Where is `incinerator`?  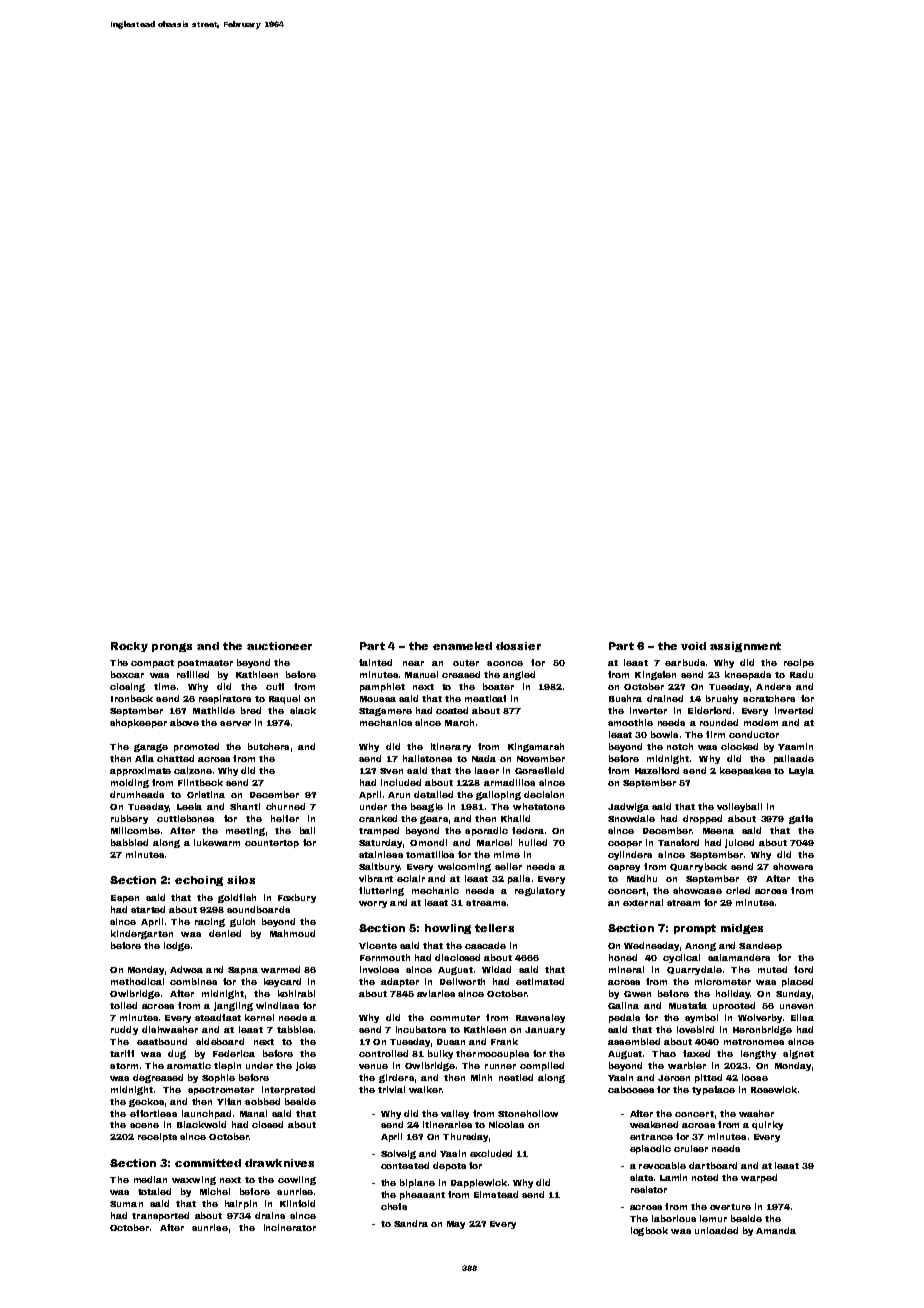
incinerator is located at coordinates (290, 1227).
